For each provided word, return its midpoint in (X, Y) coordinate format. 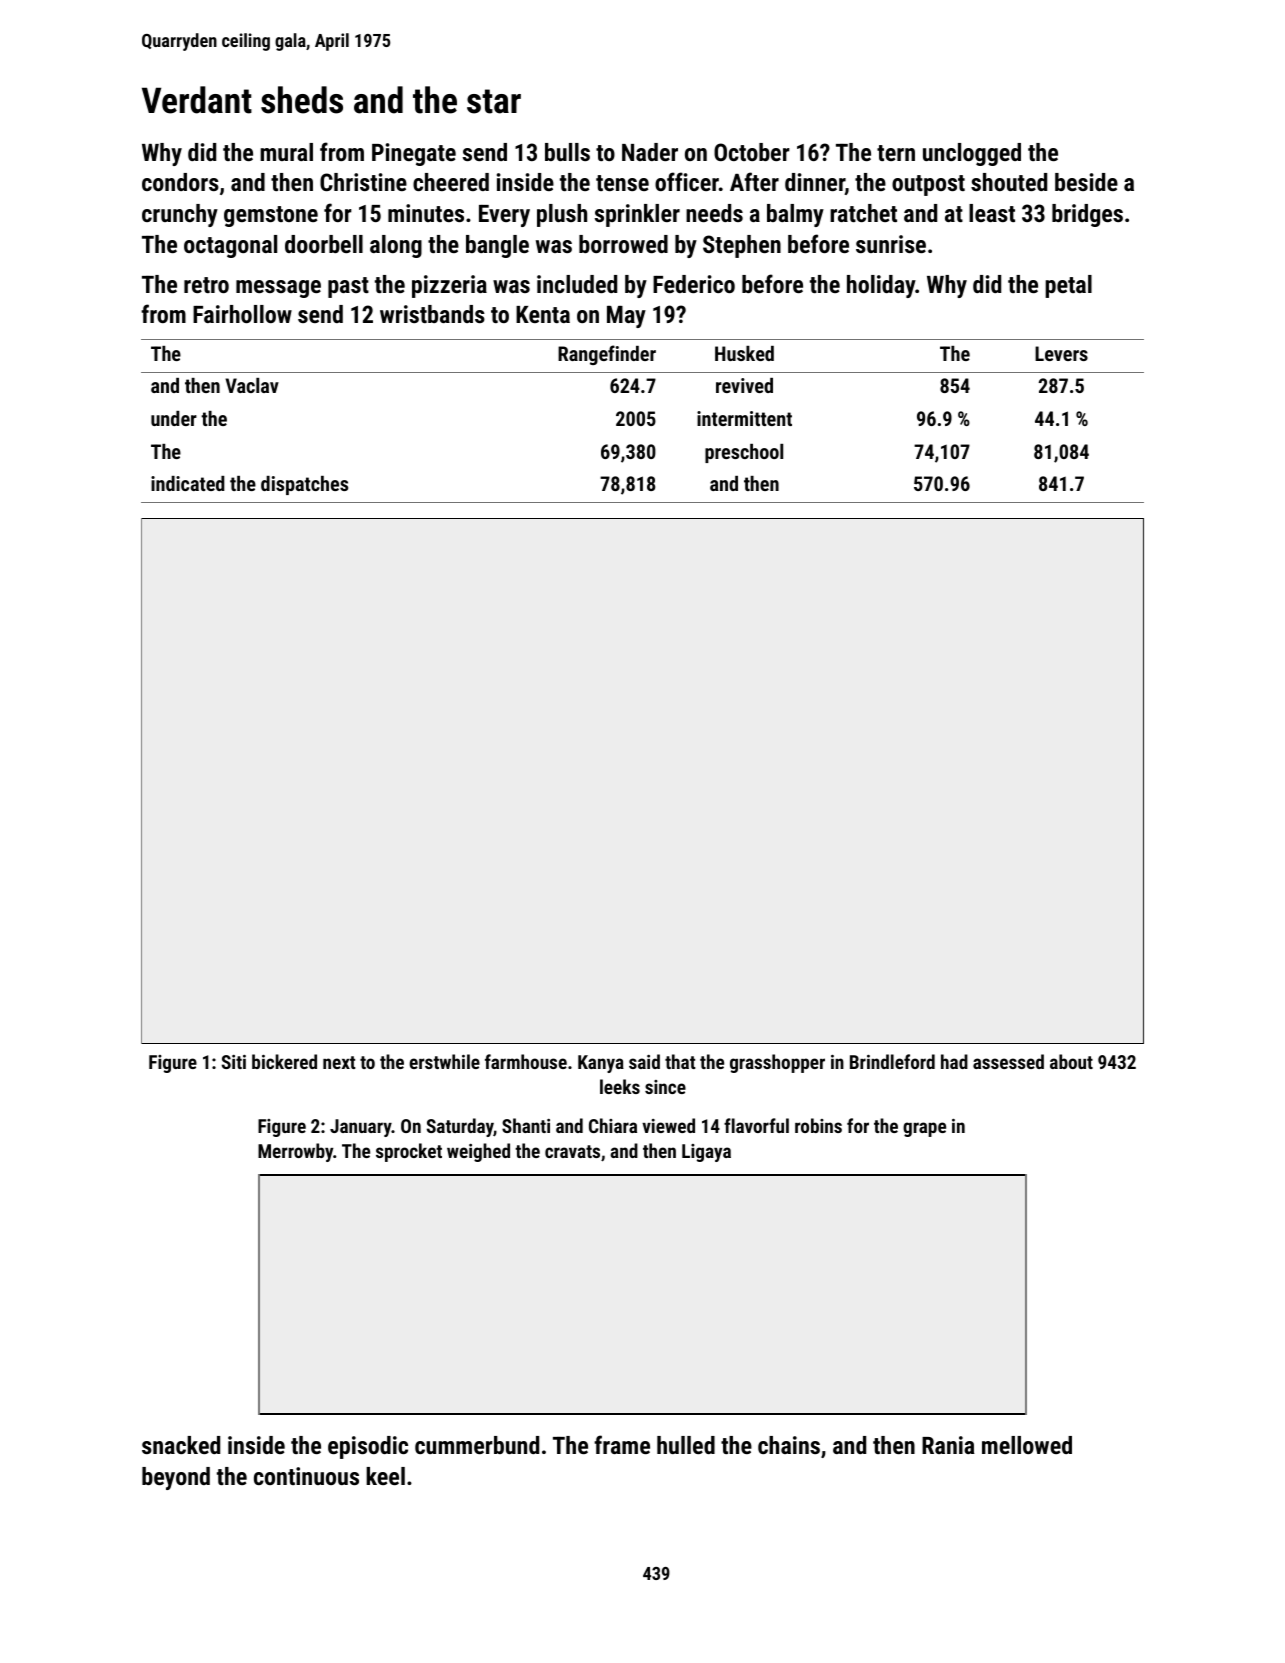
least (992, 213)
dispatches (304, 485)
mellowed (1027, 1445)
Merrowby (296, 1152)
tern (896, 153)
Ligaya (706, 1153)
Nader (650, 152)
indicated (188, 483)
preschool (744, 453)
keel (385, 1476)
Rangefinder (607, 355)
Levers (1061, 353)
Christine (363, 182)
